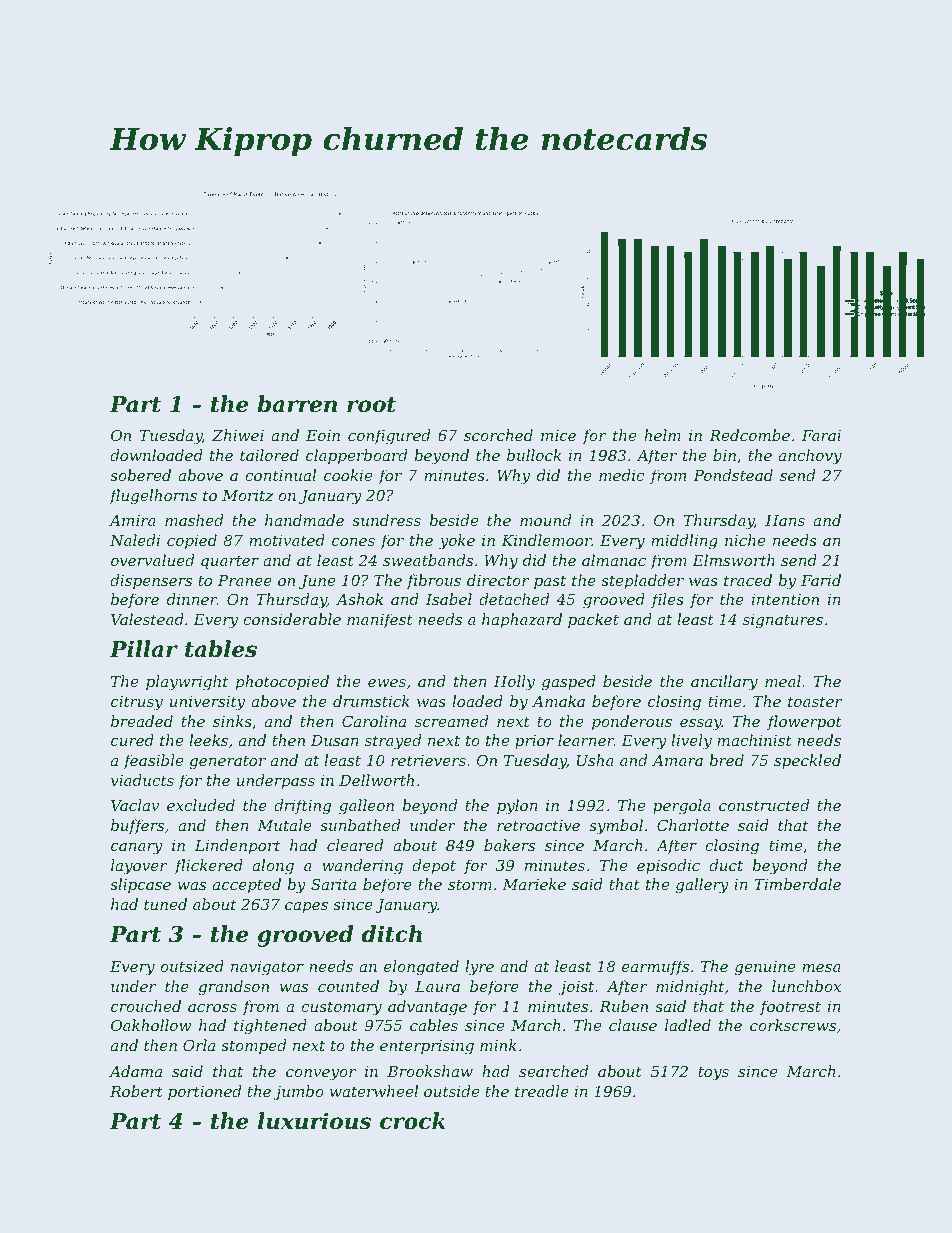  What do you see at coordinates (815, 701) in the page?
I see `toaster` at bounding box center [815, 701].
